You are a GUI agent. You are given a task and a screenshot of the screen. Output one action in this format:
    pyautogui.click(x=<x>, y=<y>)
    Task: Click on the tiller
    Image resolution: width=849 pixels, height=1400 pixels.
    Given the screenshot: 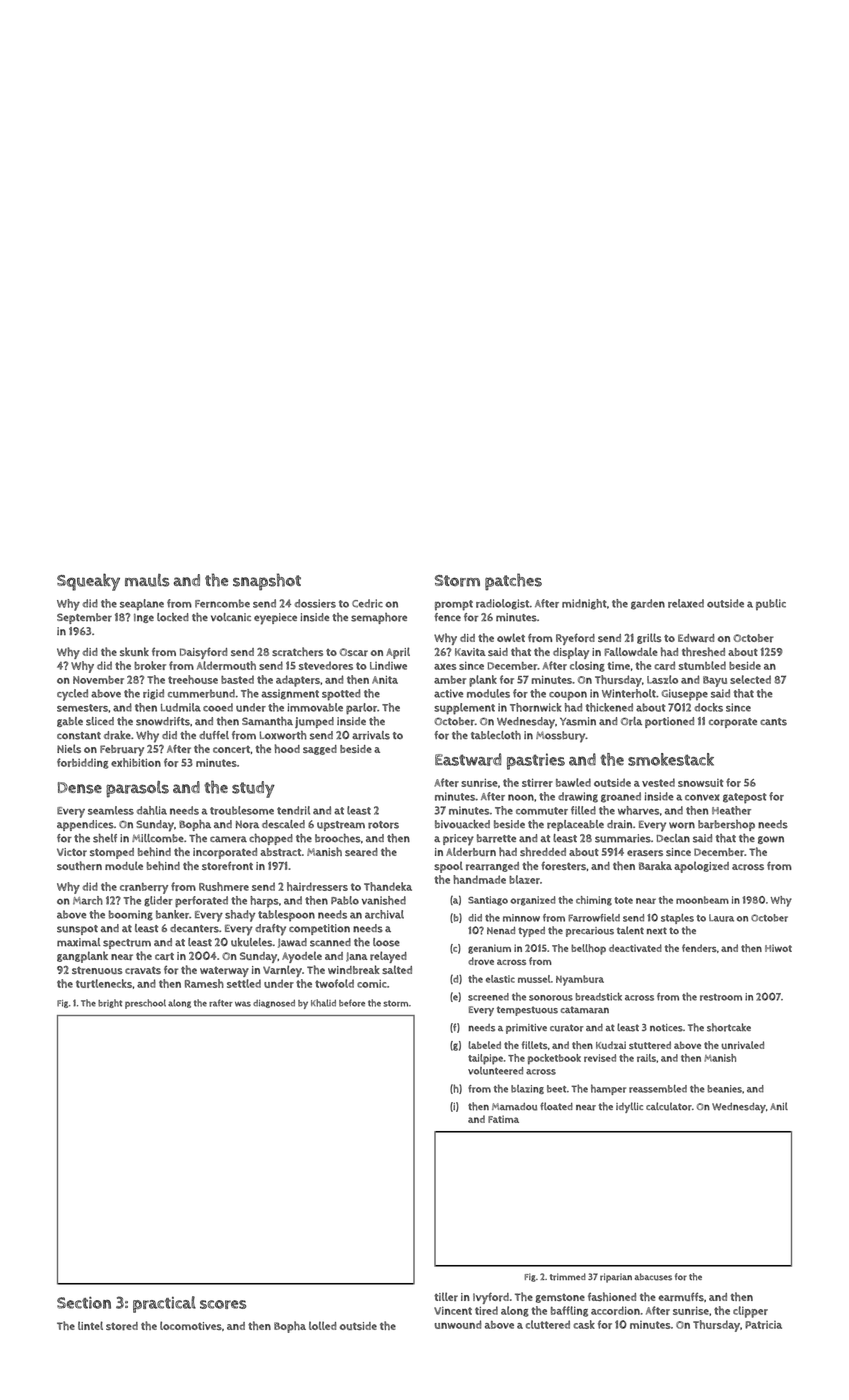 What is the action you would take?
    pyautogui.click(x=446, y=1296)
